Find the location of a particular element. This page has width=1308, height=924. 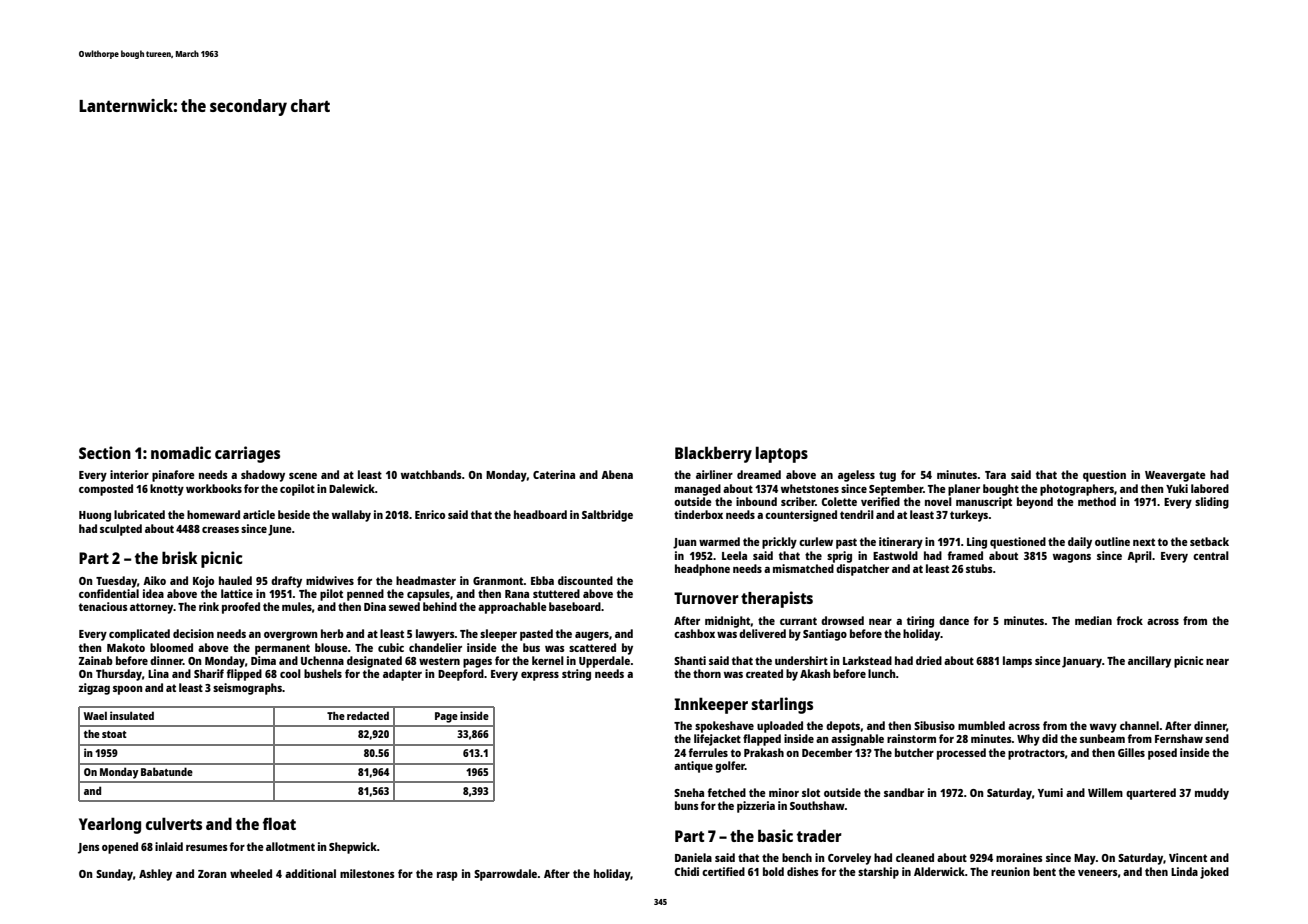

dried is located at coordinates (929, 660).
